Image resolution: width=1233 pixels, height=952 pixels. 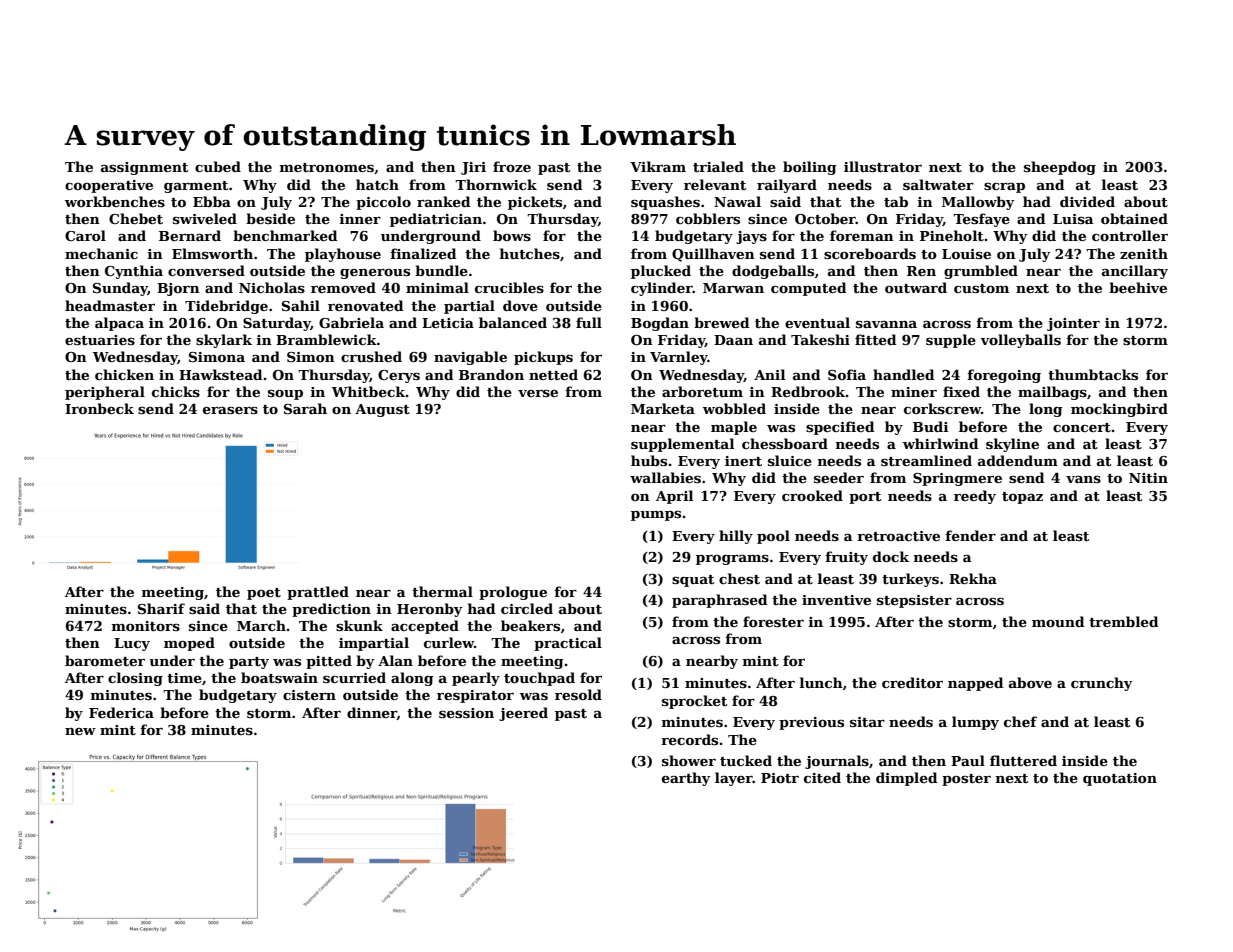 I want to click on Nitin, so click(x=1148, y=478).
